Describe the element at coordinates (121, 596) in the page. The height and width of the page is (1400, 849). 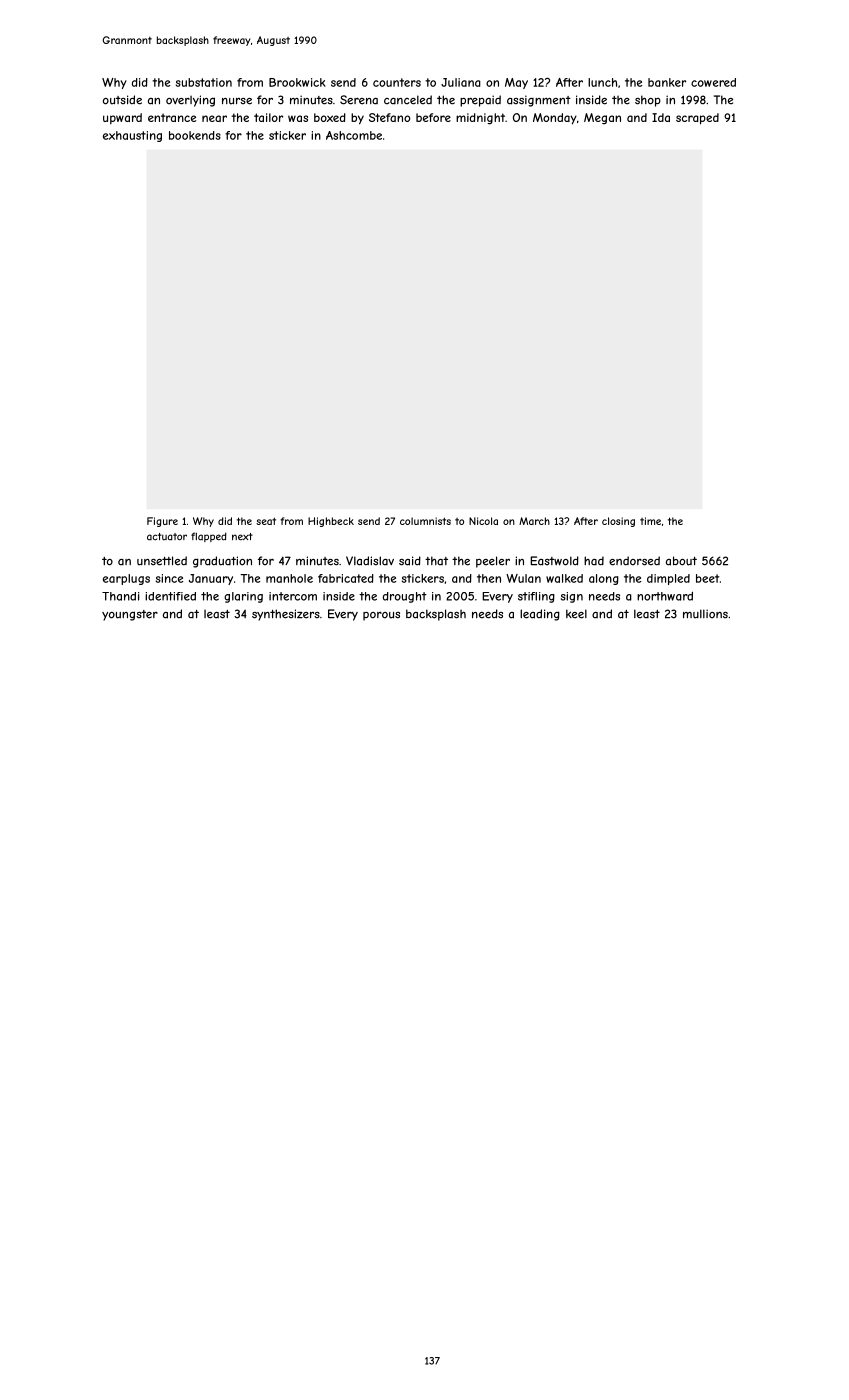
I see `Thandi` at that location.
